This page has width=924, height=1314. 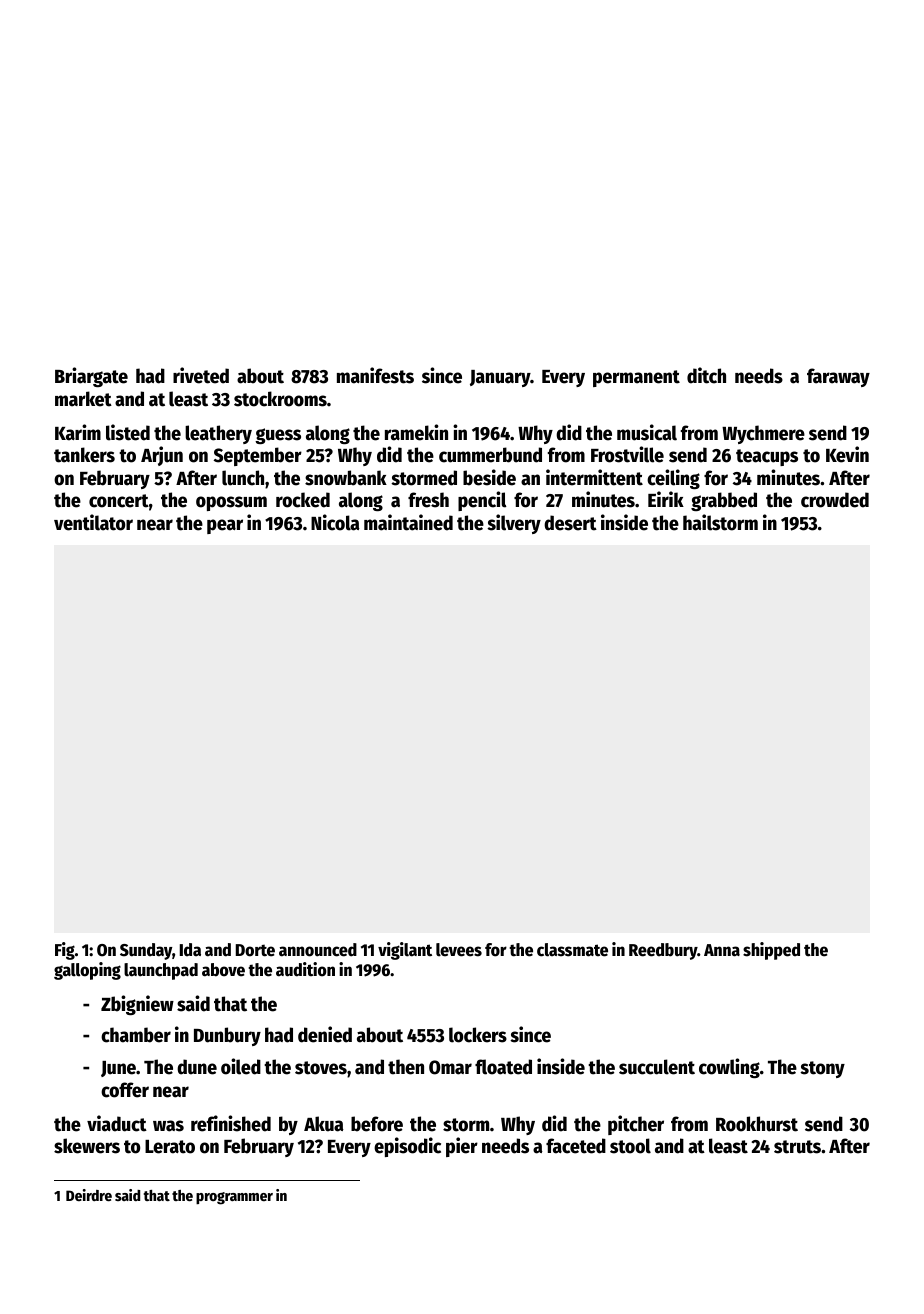 What do you see at coordinates (797, 1147) in the page?
I see `struts` at bounding box center [797, 1147].
